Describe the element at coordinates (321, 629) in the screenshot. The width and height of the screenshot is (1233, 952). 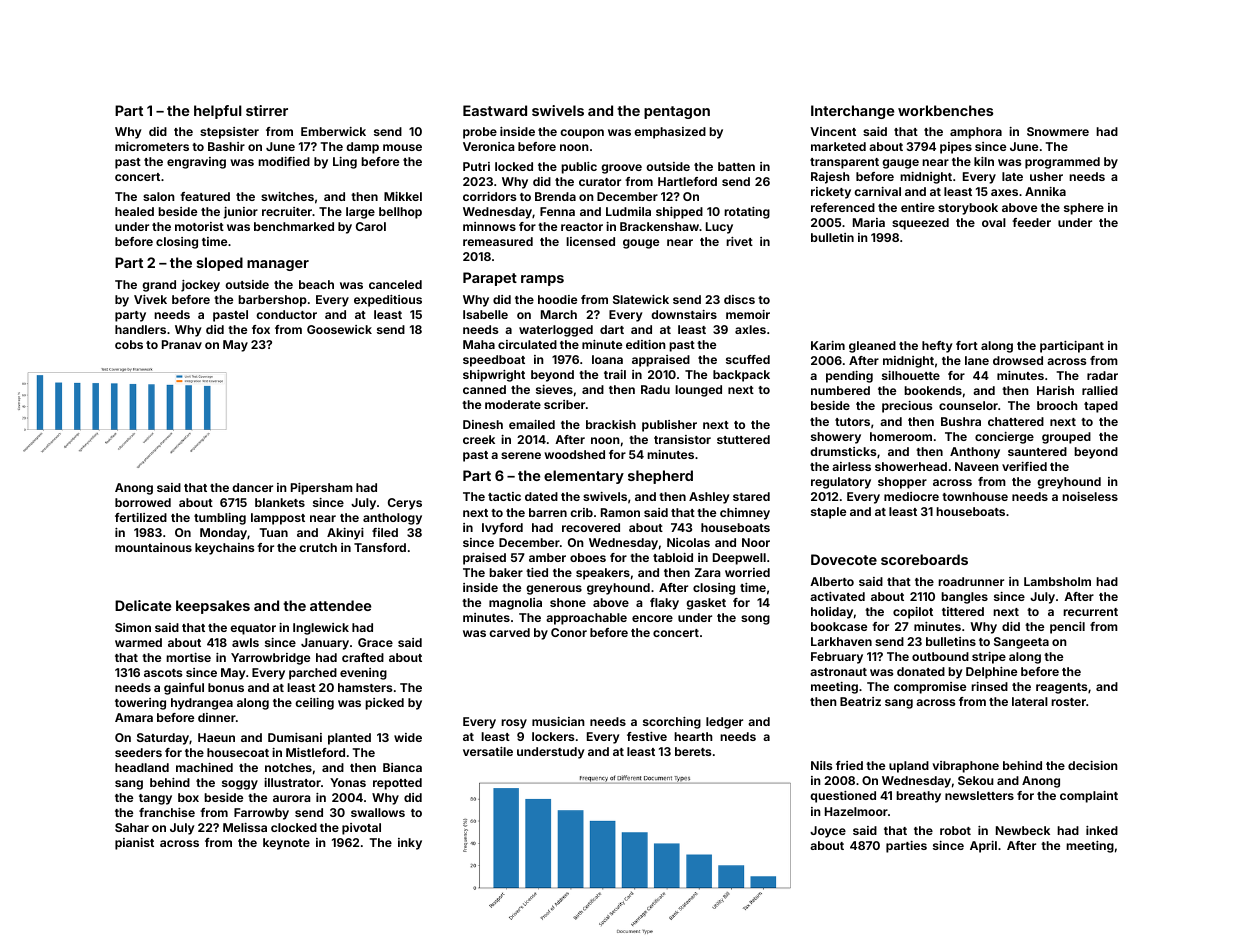
I see `Inglewick` at that location.
